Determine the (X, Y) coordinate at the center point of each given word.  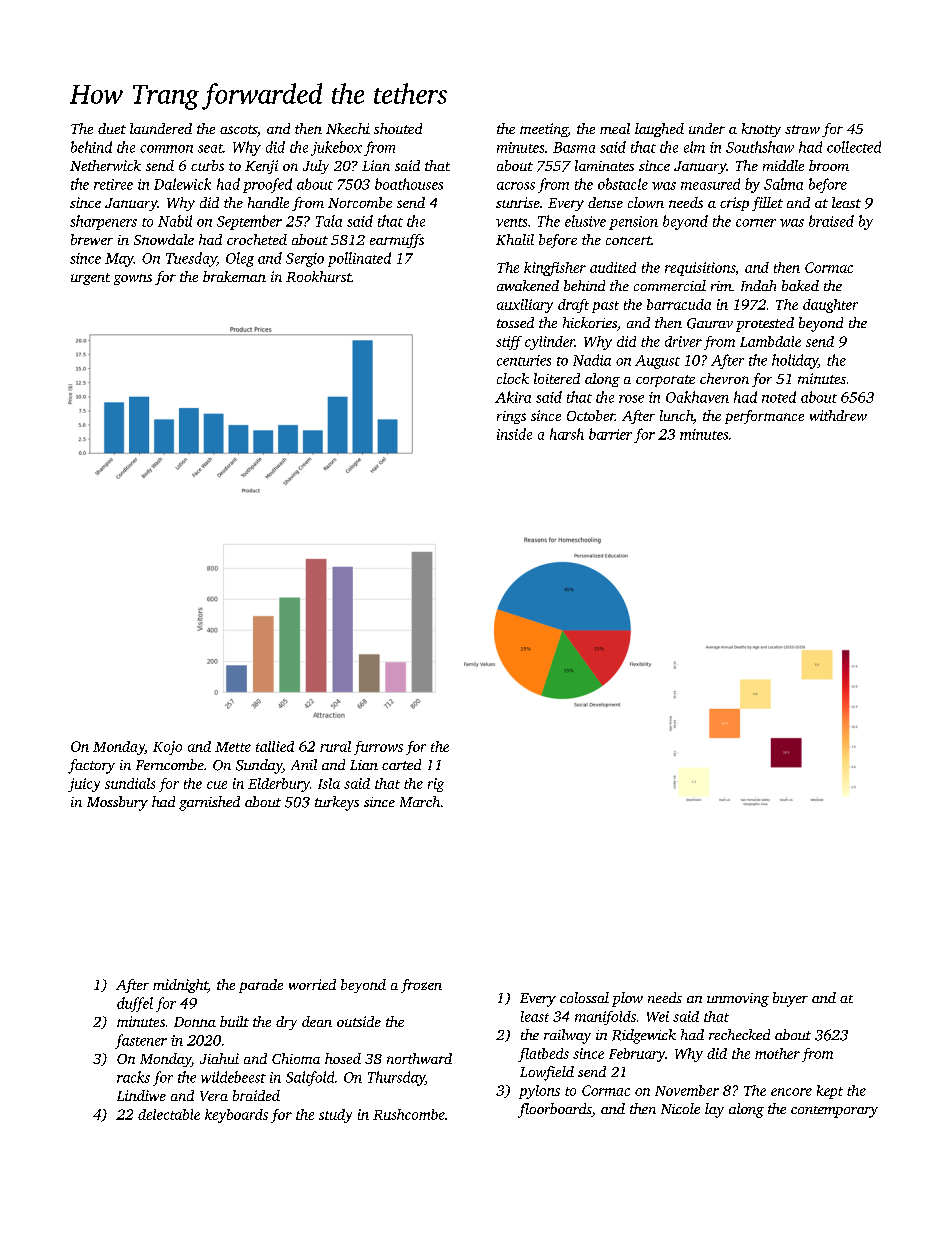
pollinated (359, 259)
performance (764, 417)
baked (800, 285)
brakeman (234, 276)
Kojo (167, 748)
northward (419, 1058)
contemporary (834, 1112)
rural (335, 746)
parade (261, 986)
